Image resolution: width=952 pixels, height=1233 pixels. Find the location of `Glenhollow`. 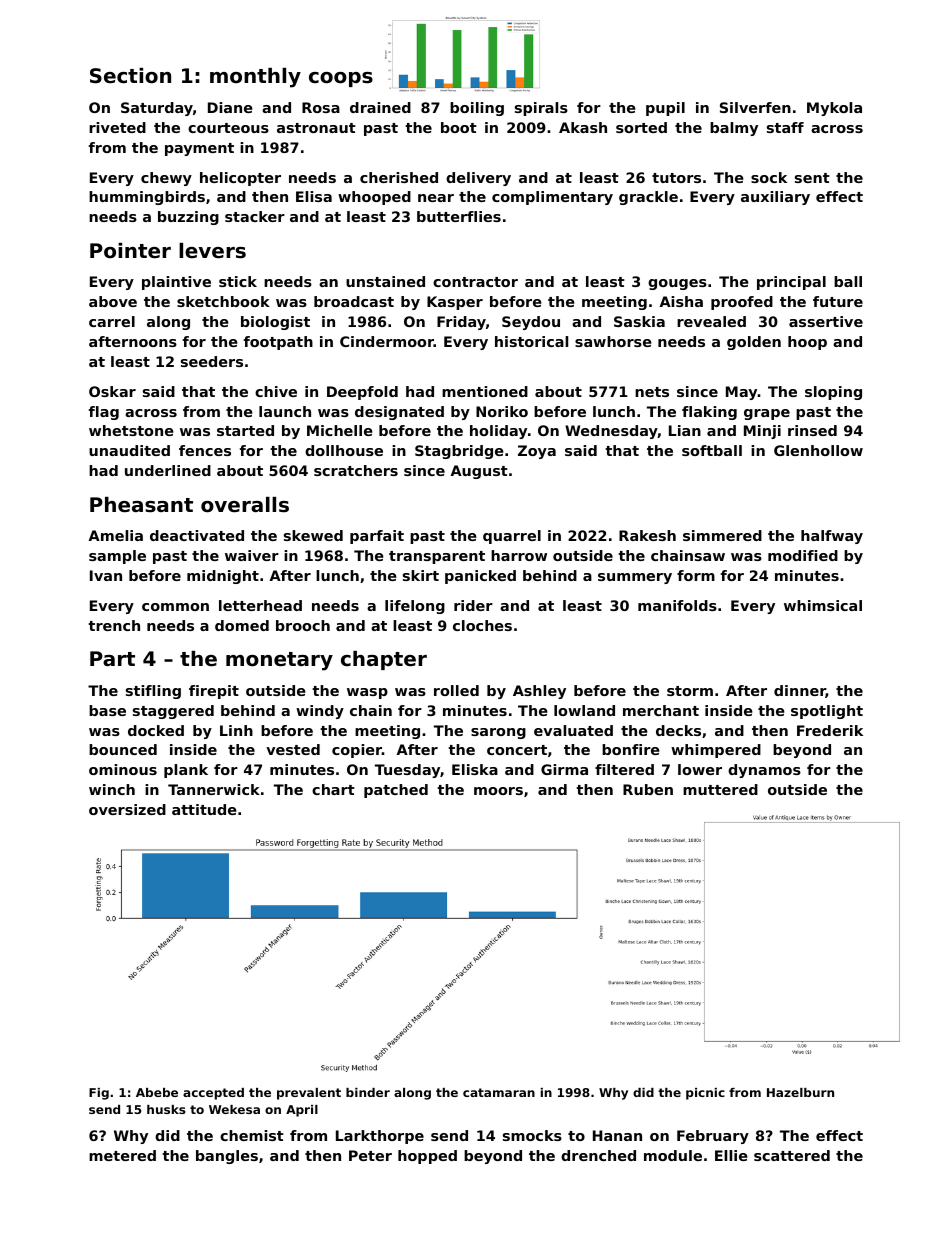

Glenhollow is located at coordinates (818, 450).
